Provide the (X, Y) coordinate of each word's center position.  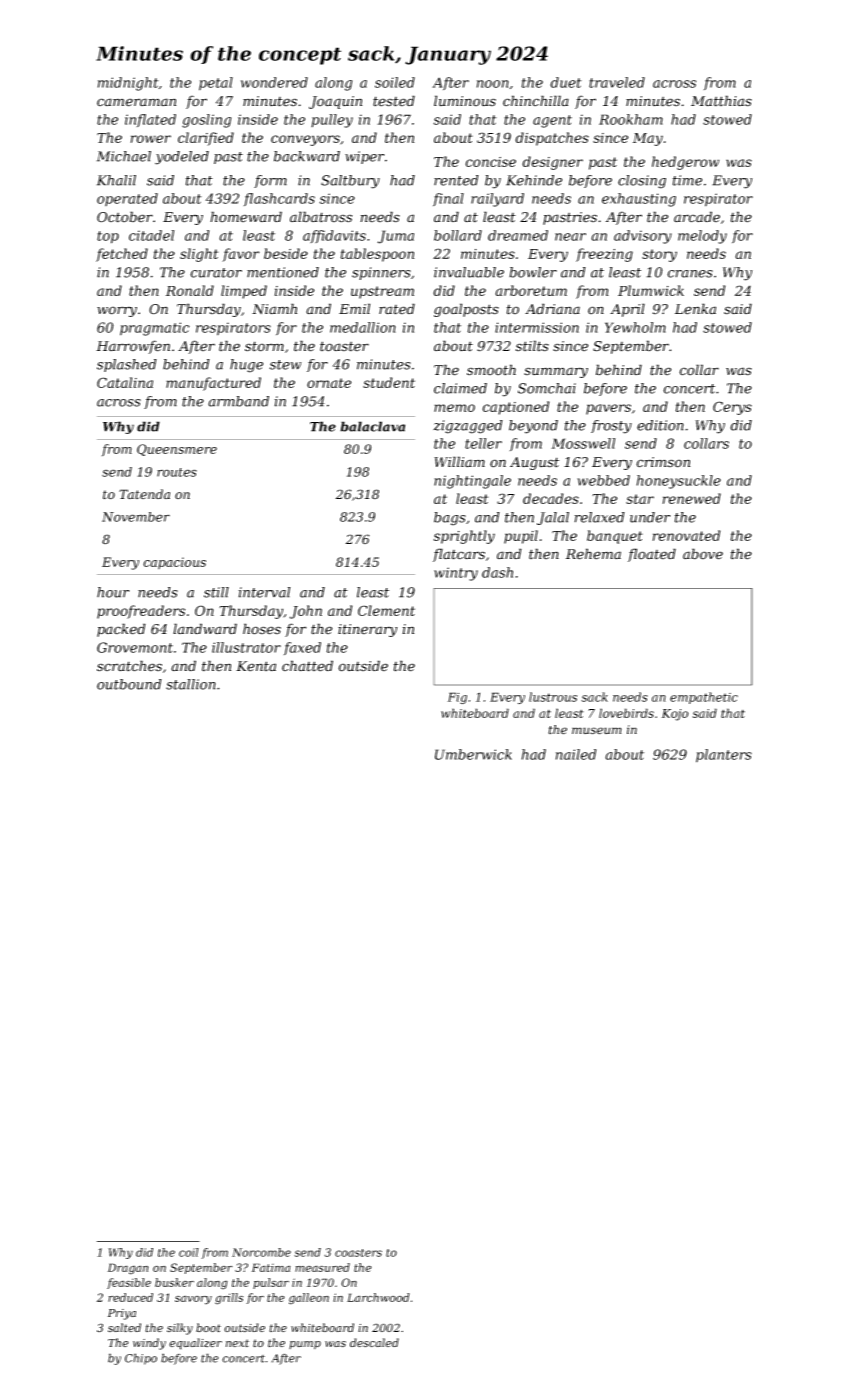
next (237, 1343)
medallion (363, 327)
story (659, 255)
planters (724, 756)
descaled (374, 1343)
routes (177, 472)
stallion (191, 684)
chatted (307, 666)
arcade (697, 217)
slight (199, 255)
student (389, 382)
